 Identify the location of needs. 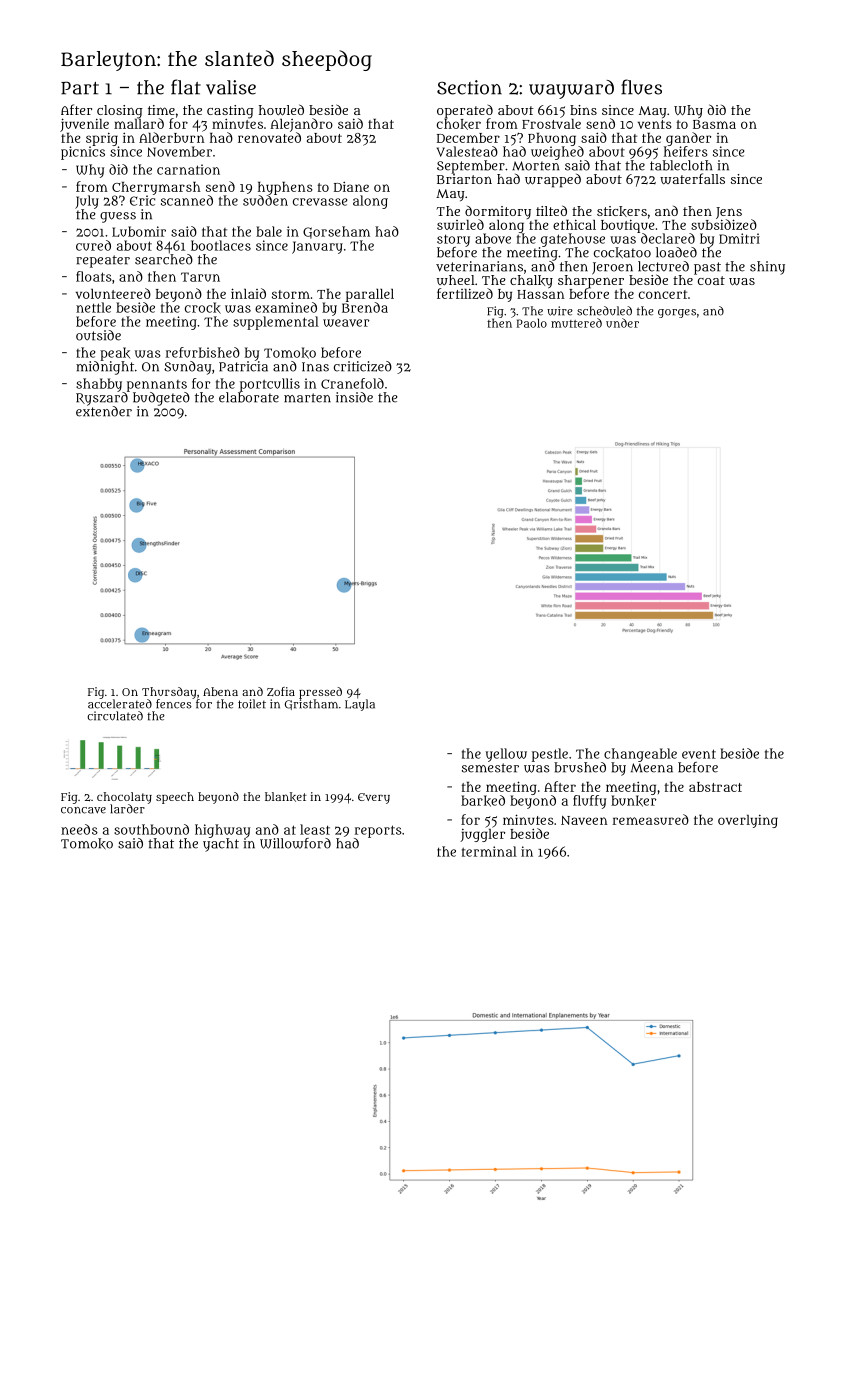
(79, 829).
